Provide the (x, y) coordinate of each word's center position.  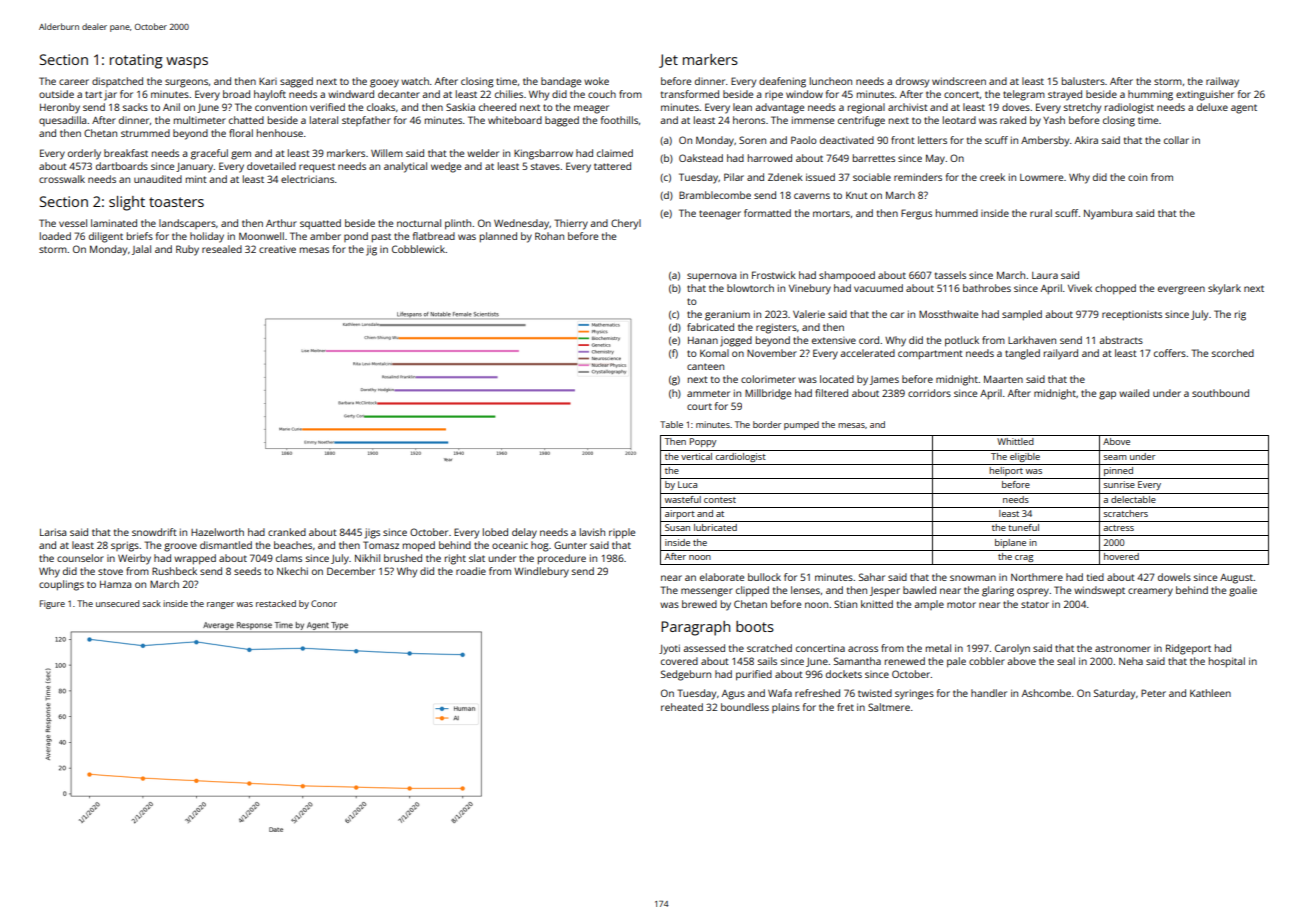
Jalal (141, 250)
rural (1041, 213)
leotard (959, 120)
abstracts (1121, 340)
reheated (682, 707)
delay (524, 533)
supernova (711, 277)
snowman (973, 578)
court (699, 406)
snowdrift (154, 532)
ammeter (708, 393)
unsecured (117, 603)
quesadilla (62, 121)
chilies (509, 94)
